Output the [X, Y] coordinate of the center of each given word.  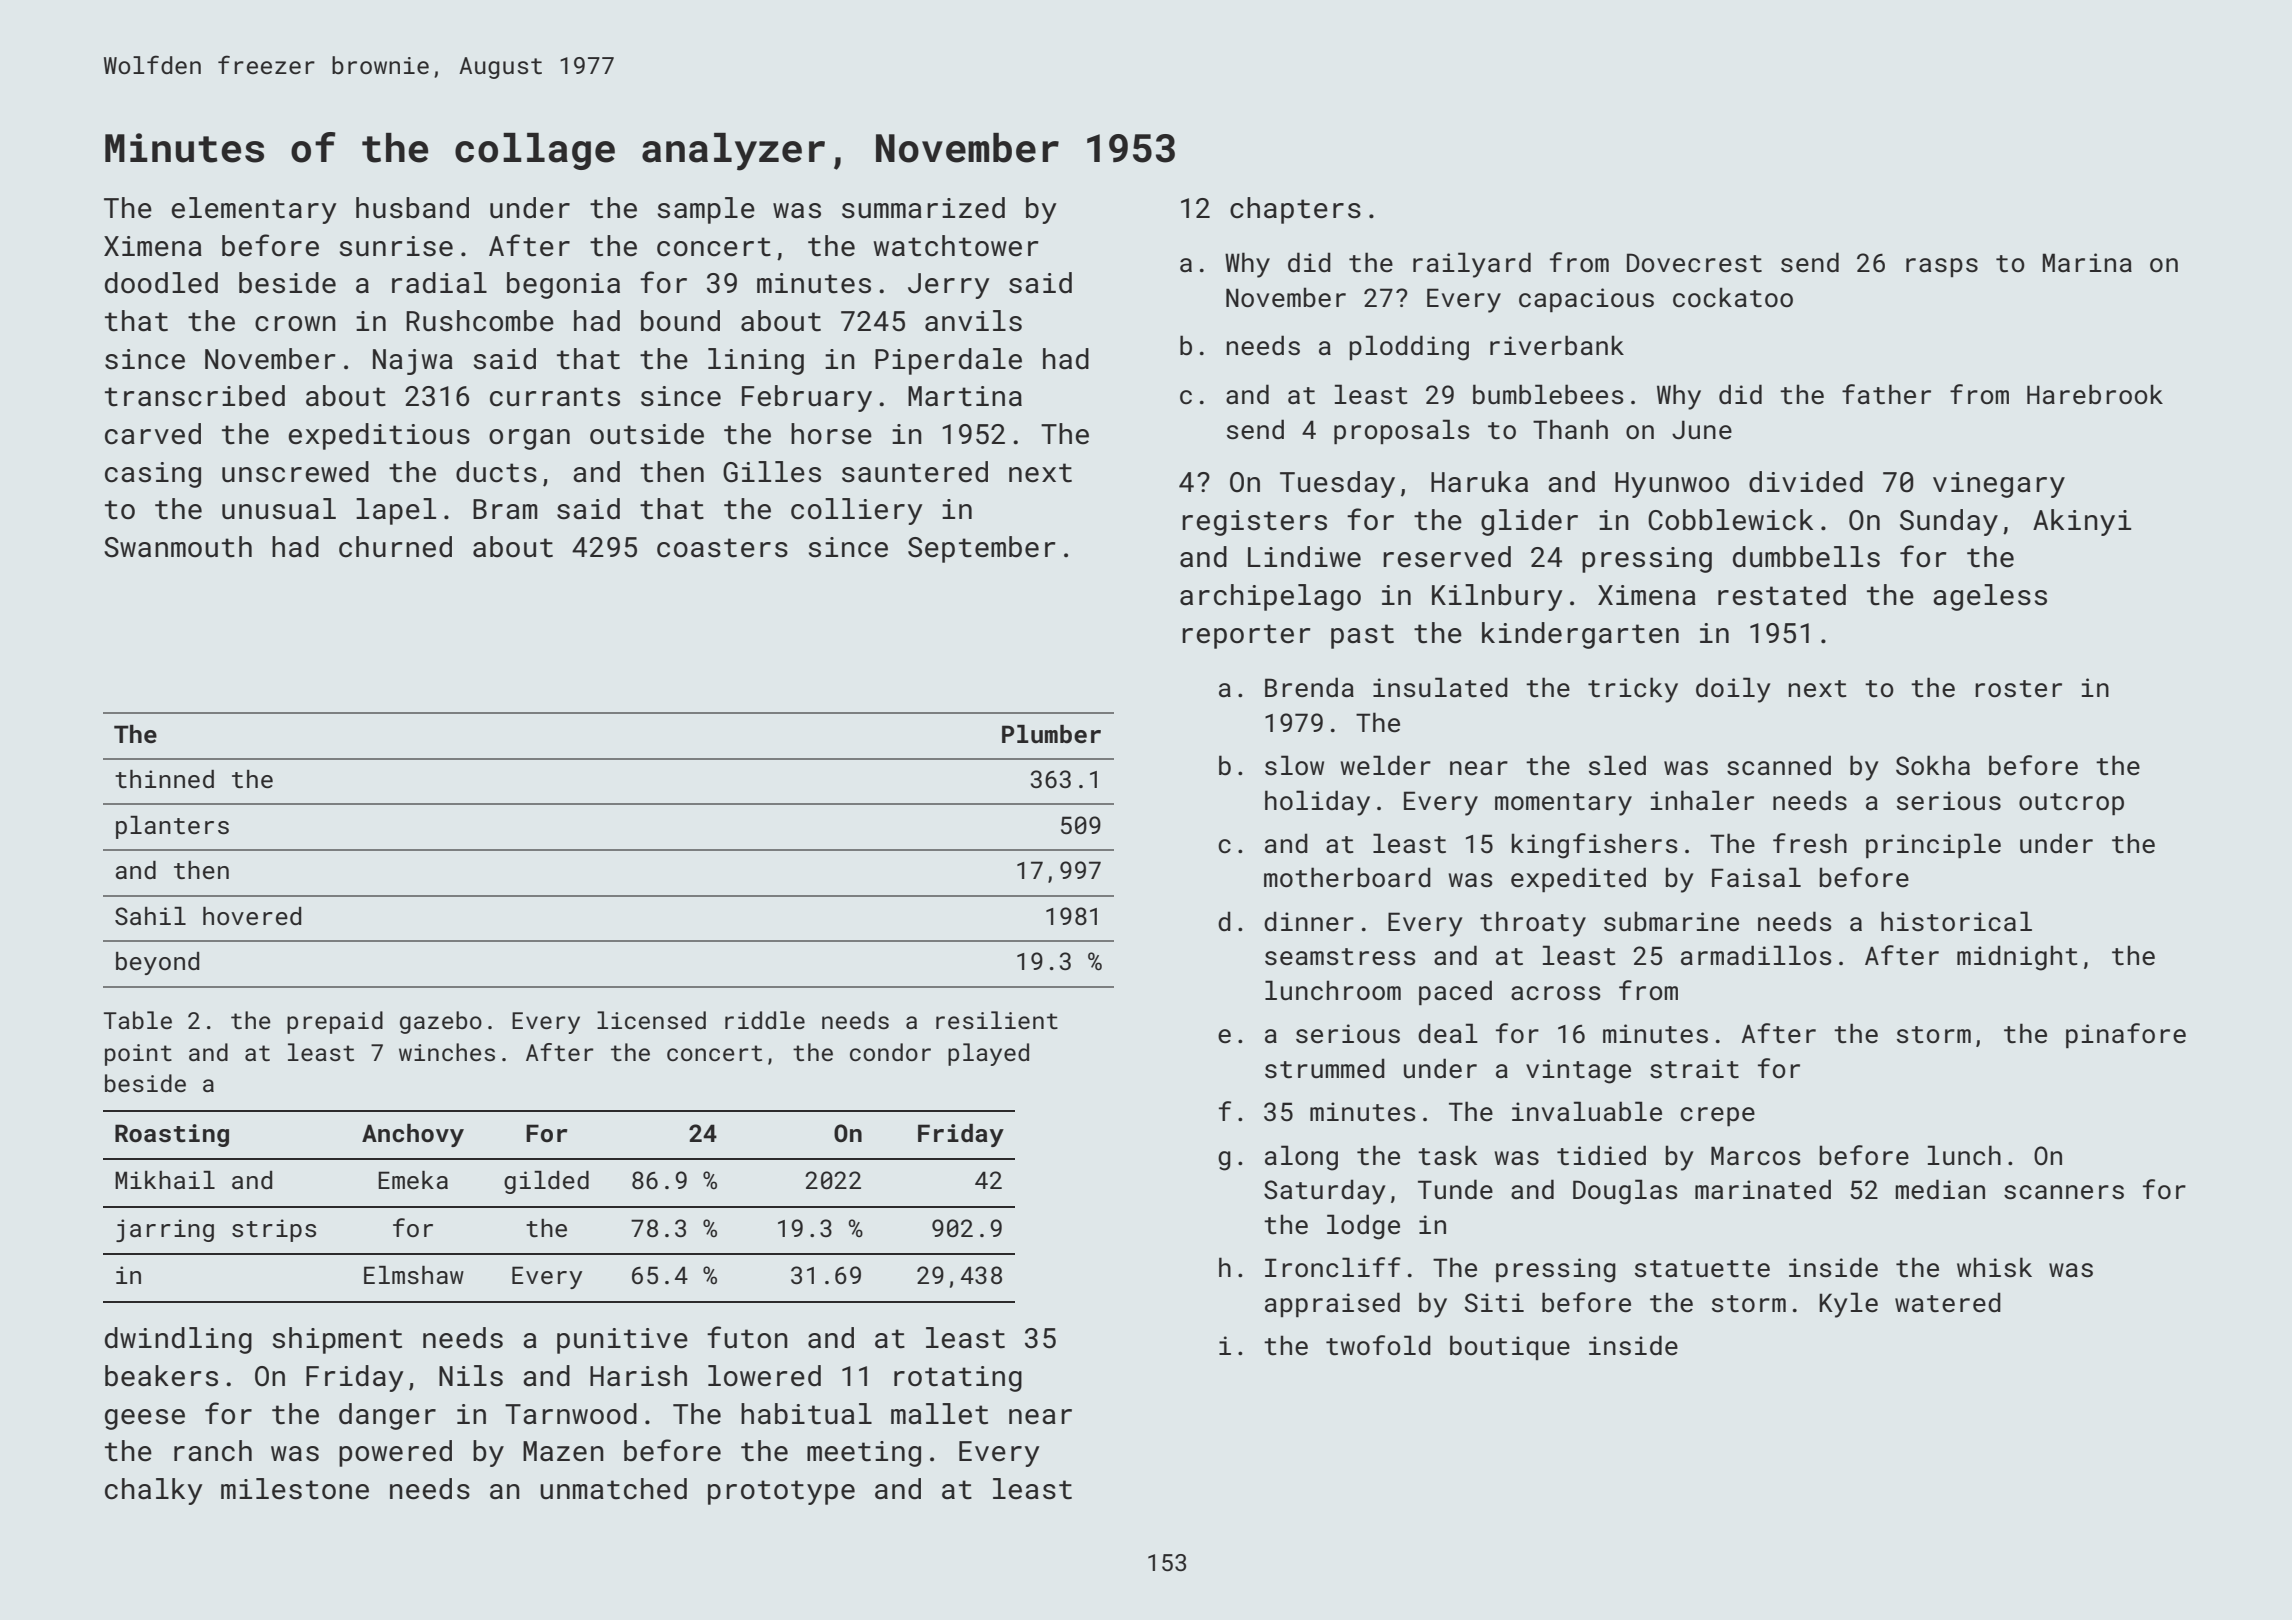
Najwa [413, 362]
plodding [1409, 348]
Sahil [150, 916]
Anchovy [413, 1135]
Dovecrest [1694, 263]
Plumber [1051, 734]
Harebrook [2095, 394]
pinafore [2126, 1035]
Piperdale [948, 361]
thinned [164, 779]
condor [890, 1052]
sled [1617, 765]
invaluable [1587, 1111]
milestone [295, 1489]
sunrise [396, 246]
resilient [997, 1020]
